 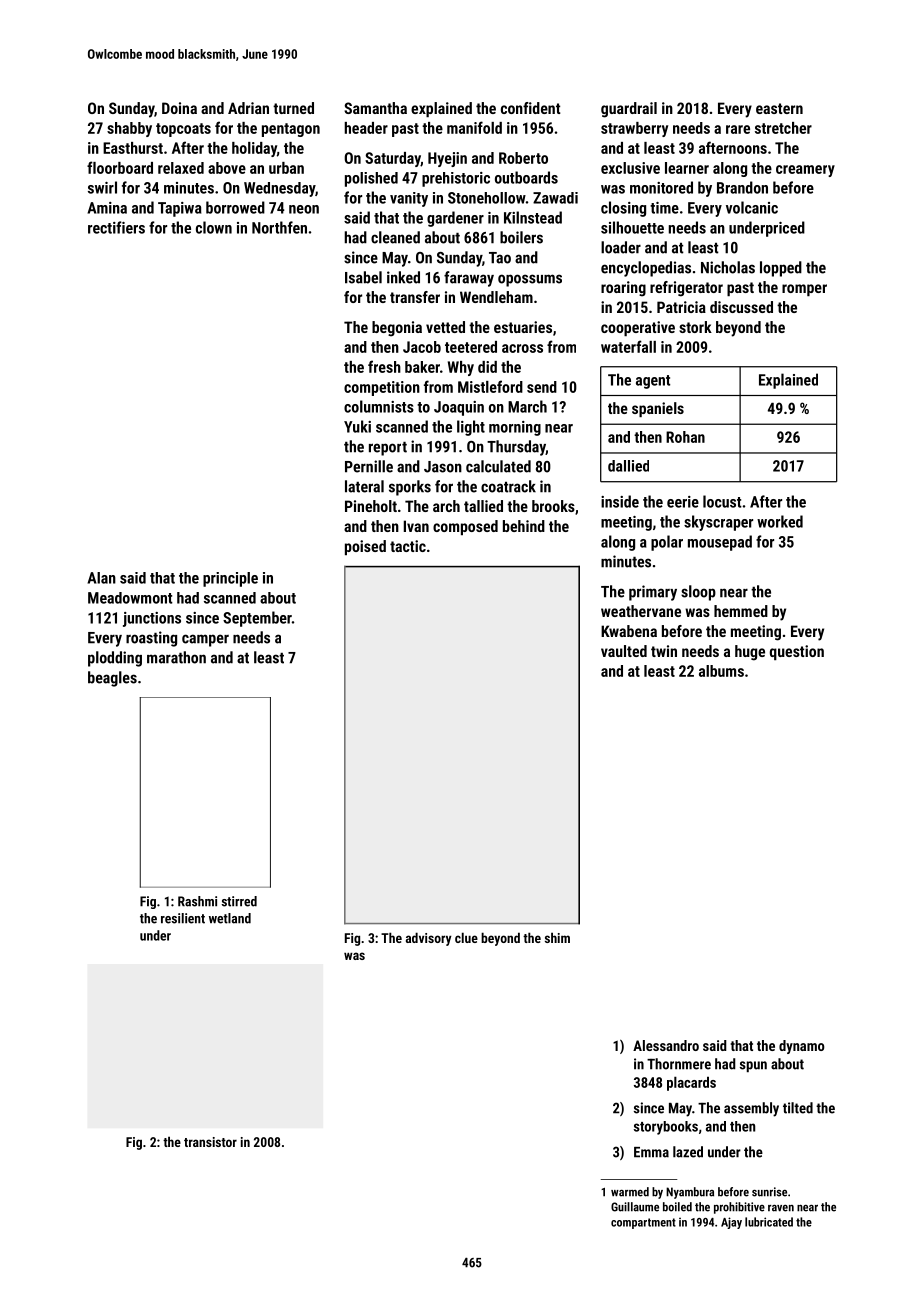 I want to click on September, so click(x=257, y=619).
